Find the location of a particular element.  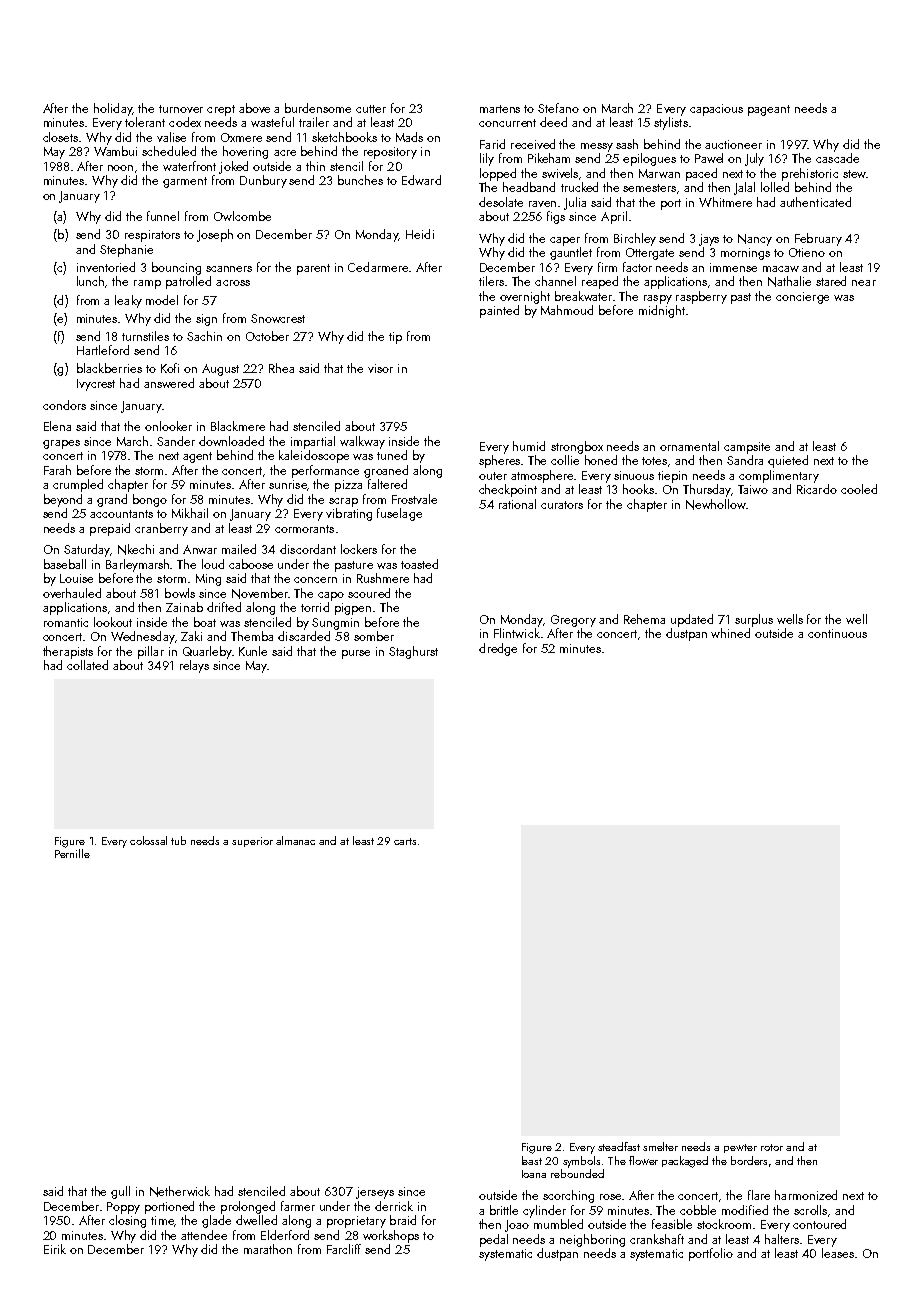

almanac is located at coordinates (295, 840).
